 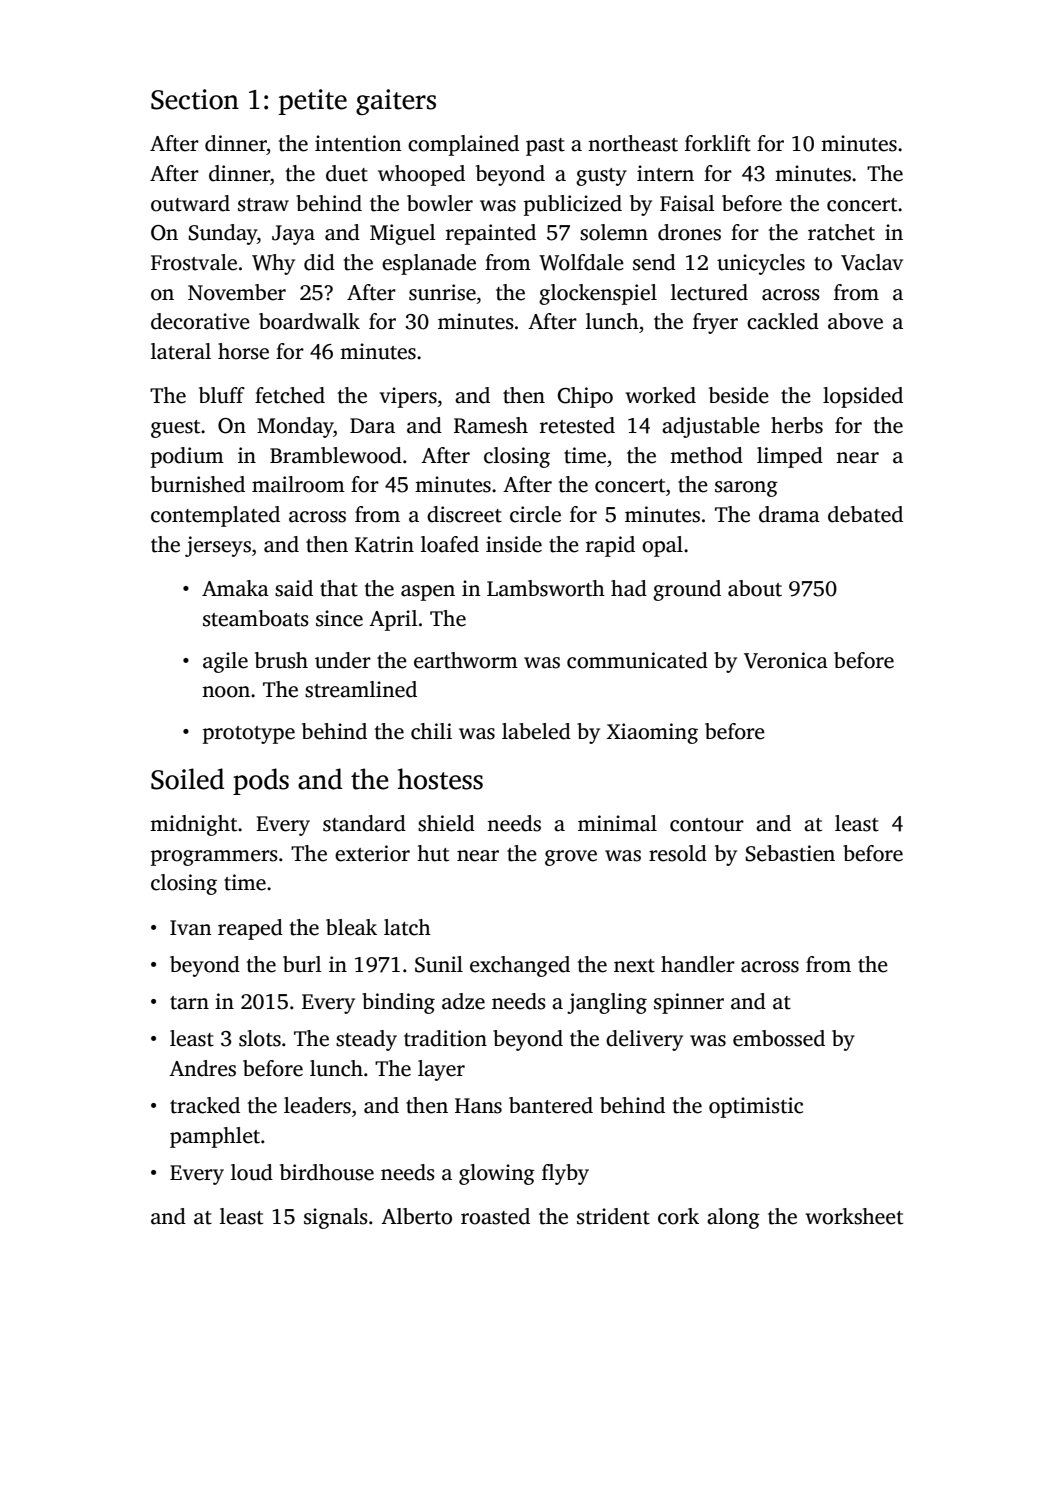 What do you see at coordinates (215, 1137) in the image?
I see `pamphlet` at bounding box center [215, 1137].
